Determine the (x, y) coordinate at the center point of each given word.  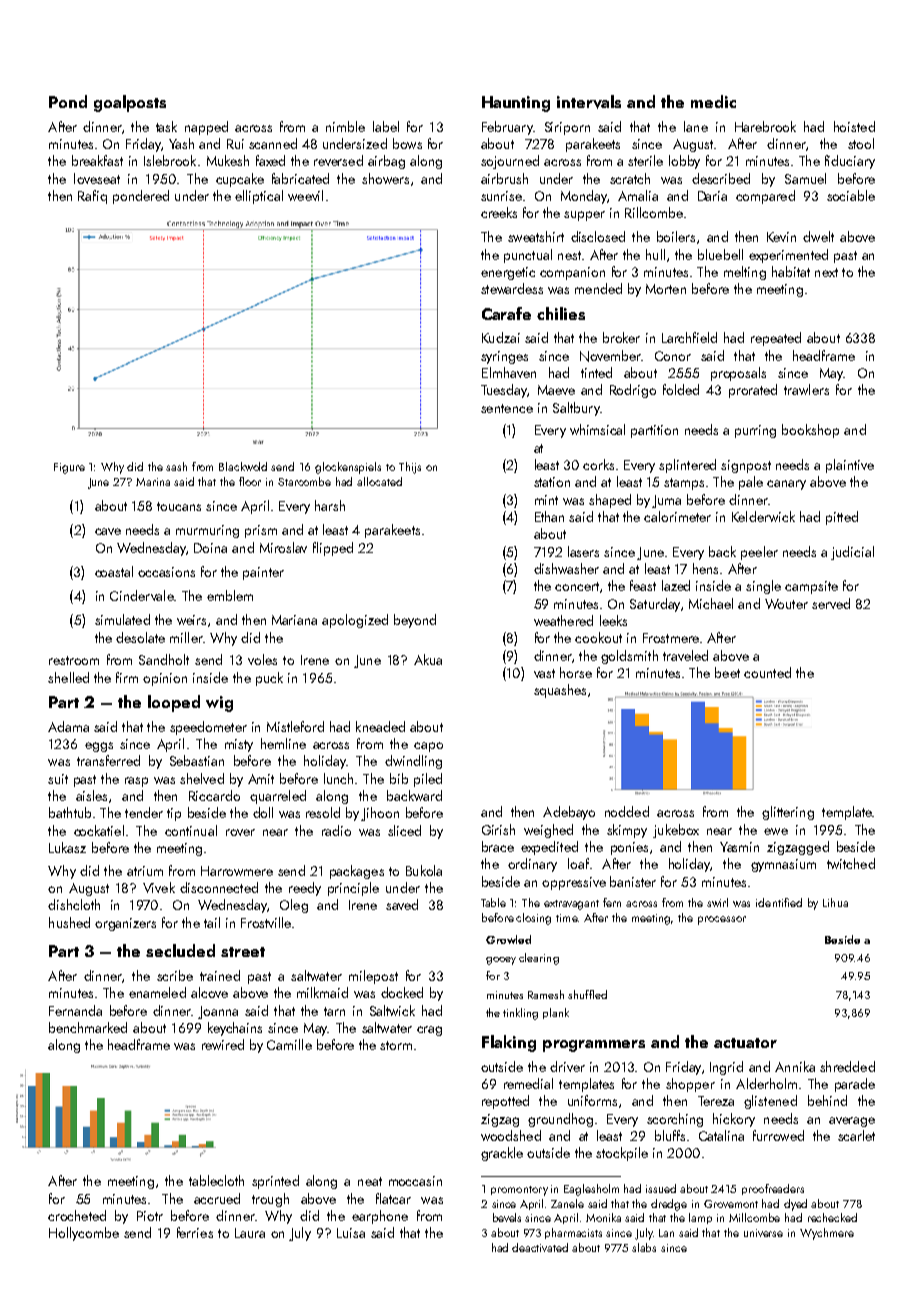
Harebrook (765, 126)
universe (763, 1233)
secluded (180, 950)
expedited (549, 848)
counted (767, 672)
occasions (166, 572)
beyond (415, 621)
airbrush (504, 178)
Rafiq (92, 197)
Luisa (351, 1233)
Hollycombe (84, 1234)
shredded (847, 1066)
